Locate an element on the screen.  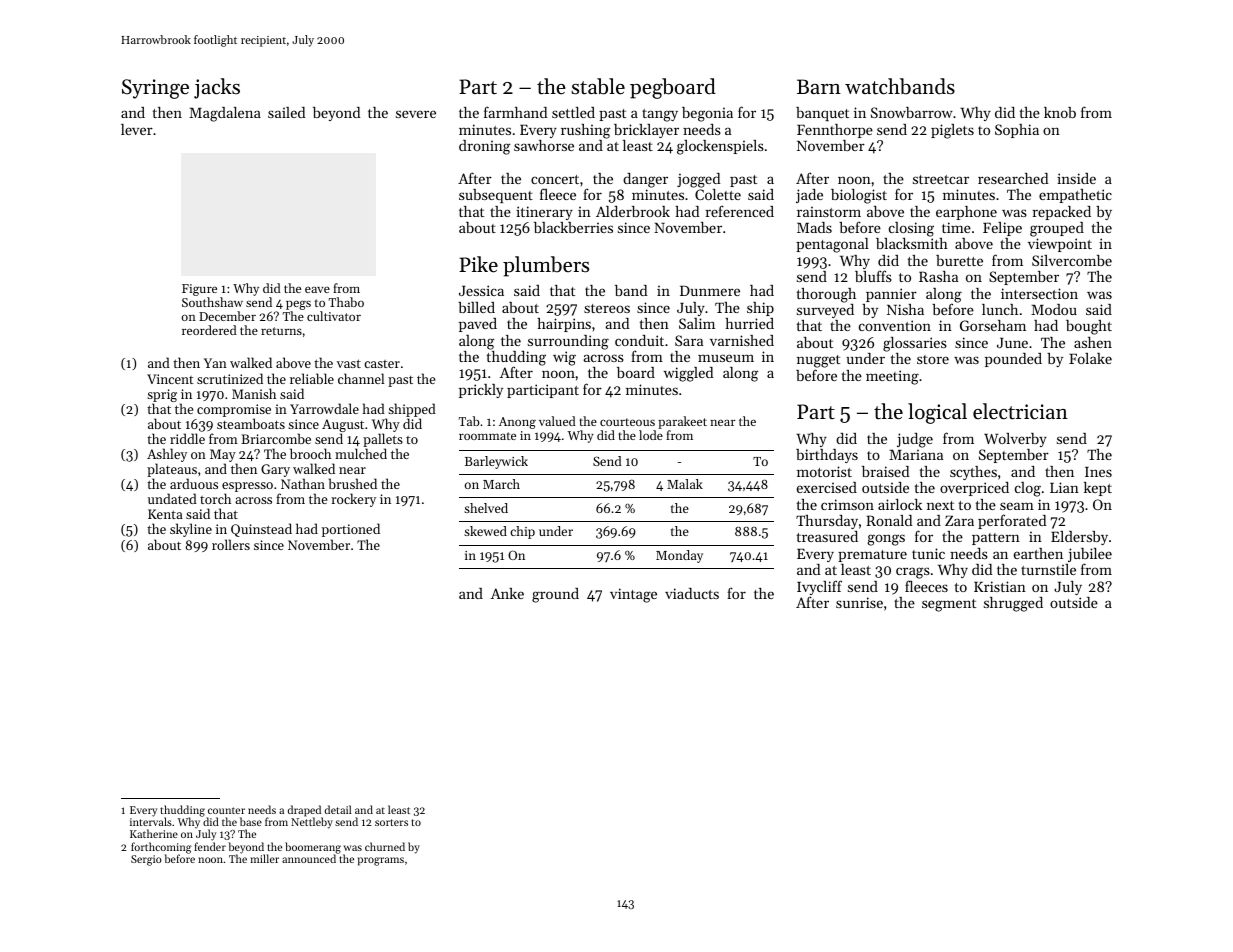
banquet is located at coordinates (822, 114).
